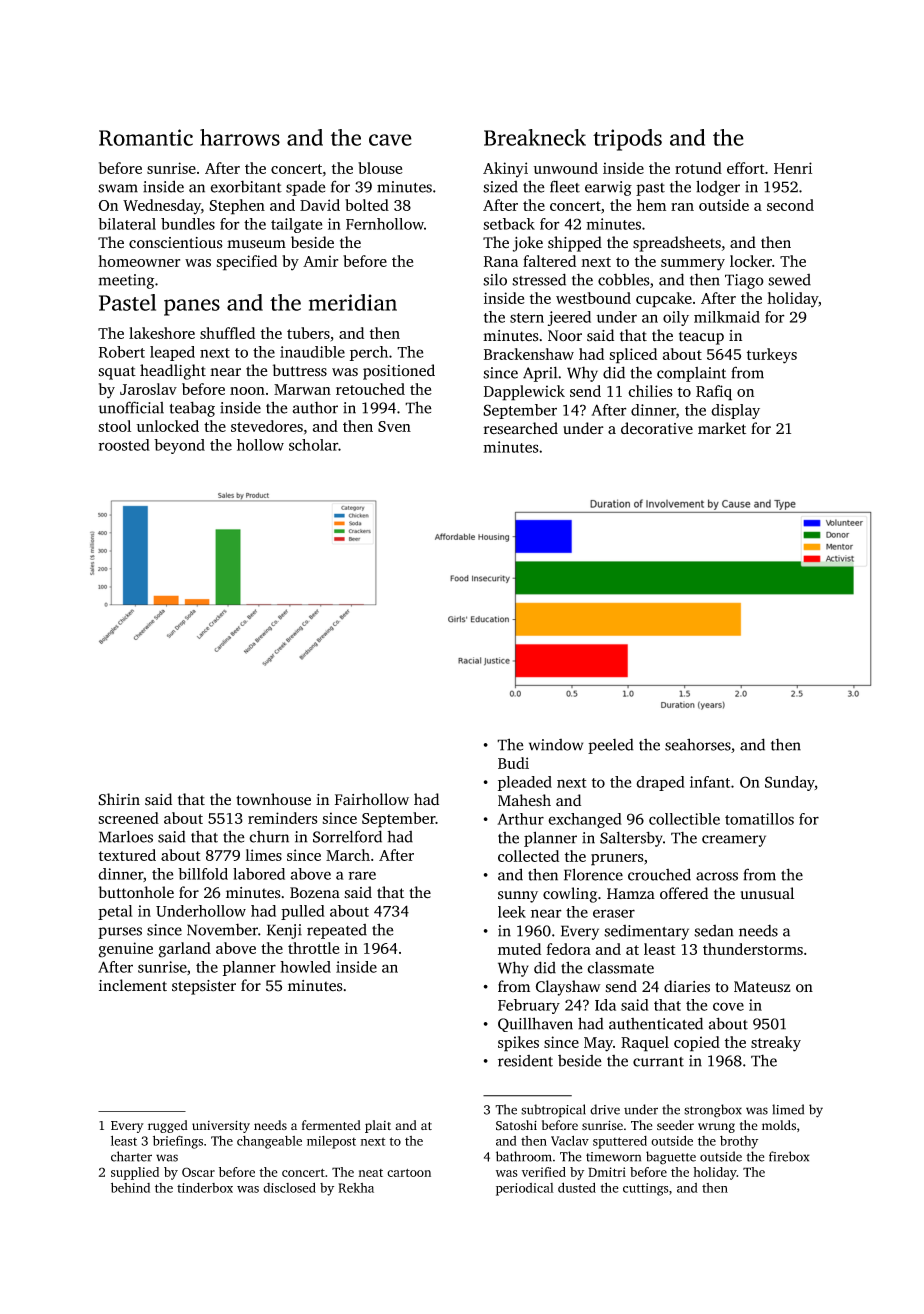 This screenshot has width=924, height=1314. I want to click on Clayshaw, so click(568, 988).
